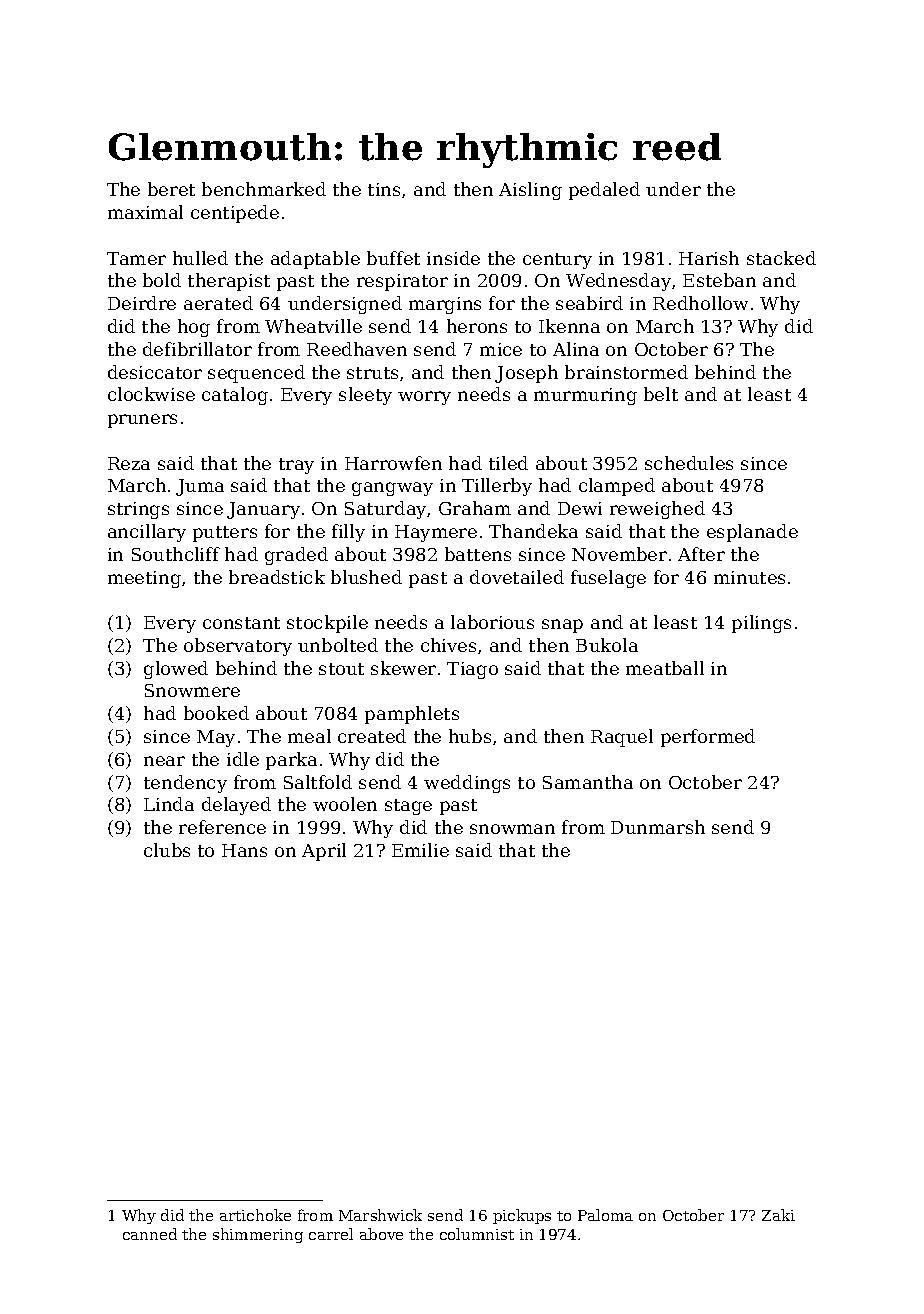 Image resolution: width=924 pixels, height=1314 pixels. What do you see at coordinates (778, 1215) in the screenshot?
I see `Zaki` at bounding box center [778, 1215].
